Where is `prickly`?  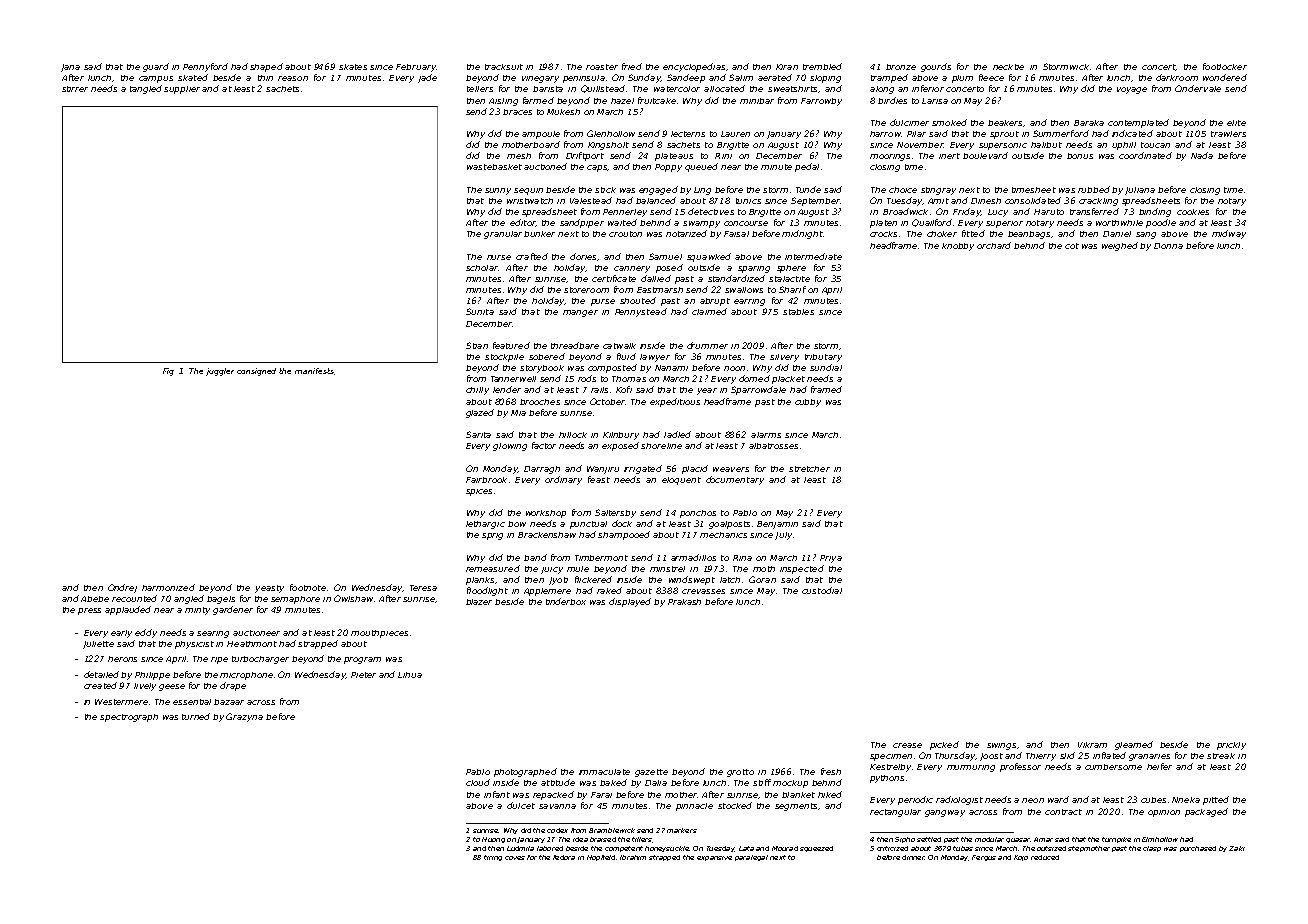
prickly is located at coordinates (1231, 746).
